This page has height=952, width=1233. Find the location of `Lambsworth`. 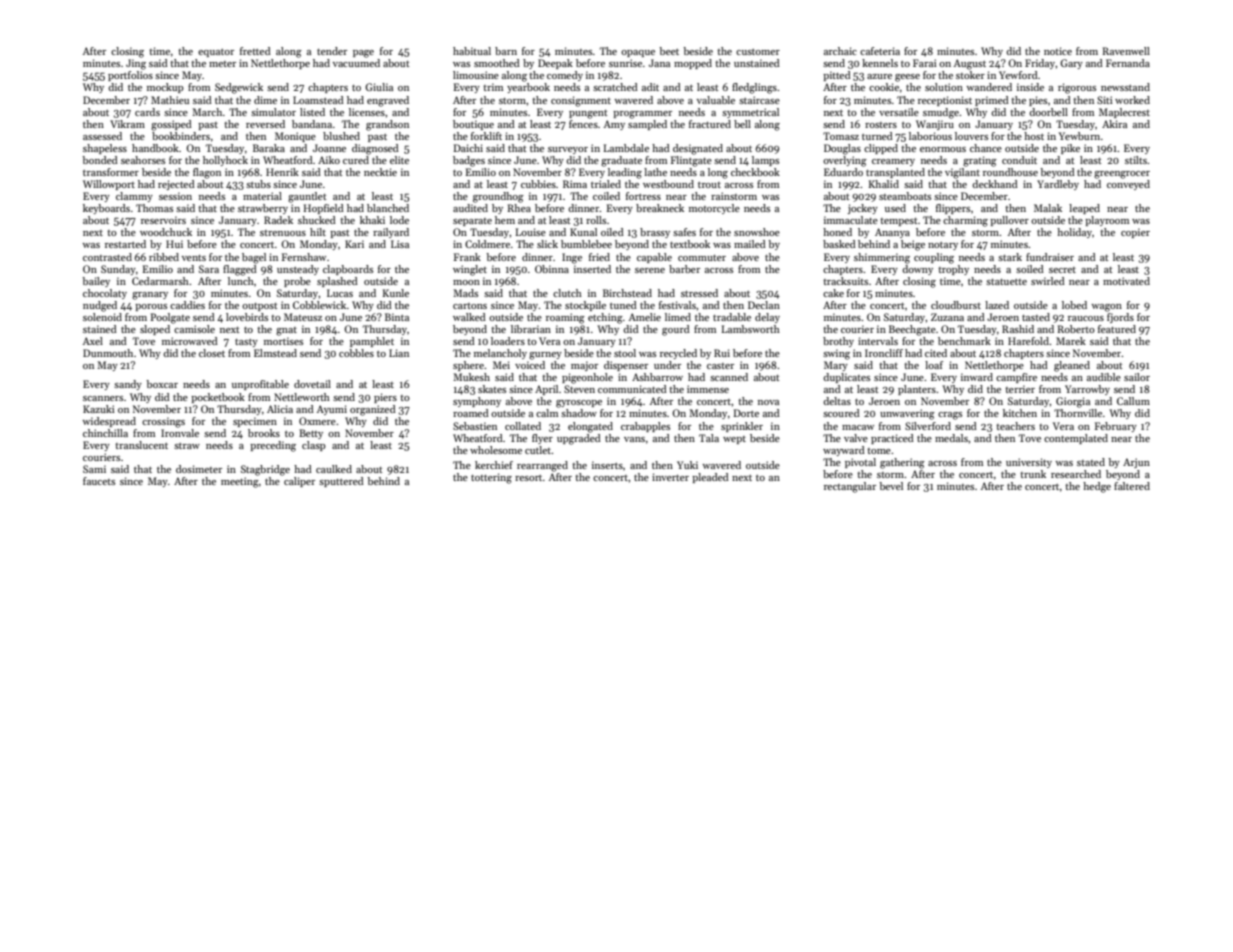

Lambsworth is located at coordinates (751, 329).
